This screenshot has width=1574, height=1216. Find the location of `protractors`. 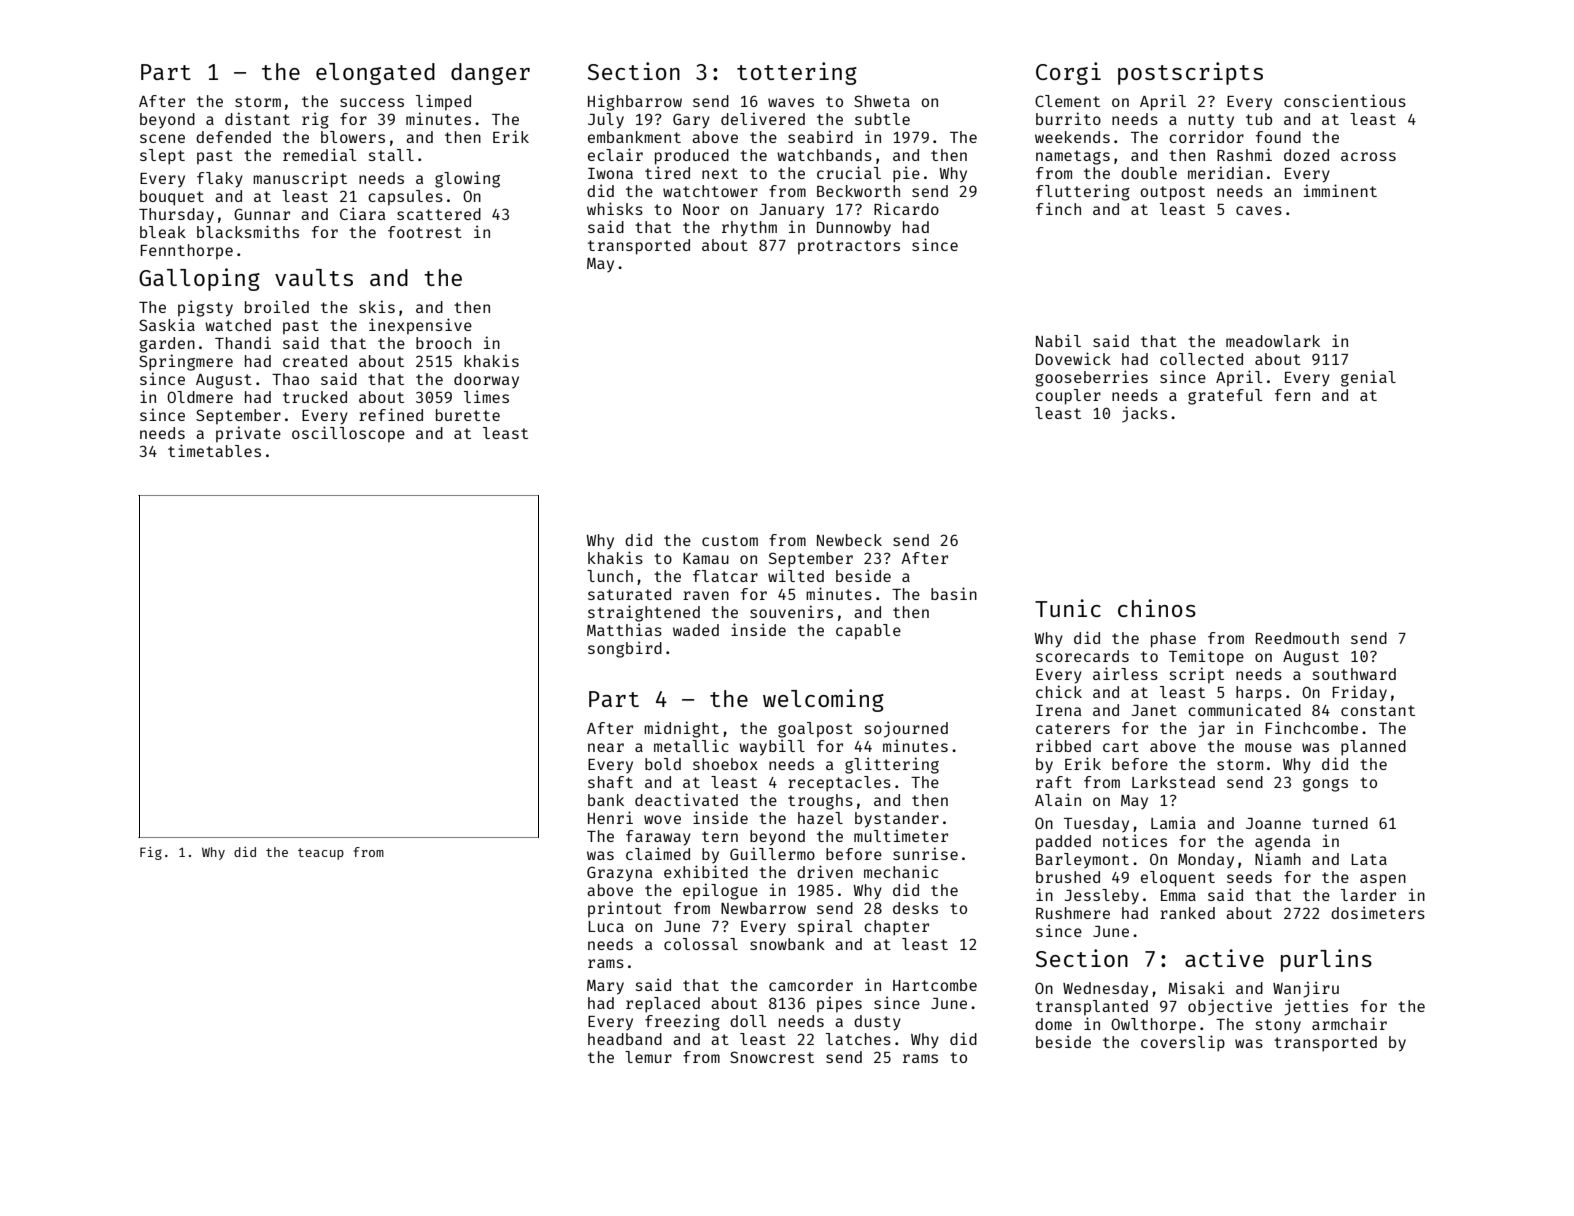

protractors is located at coordinates (849, 247).
